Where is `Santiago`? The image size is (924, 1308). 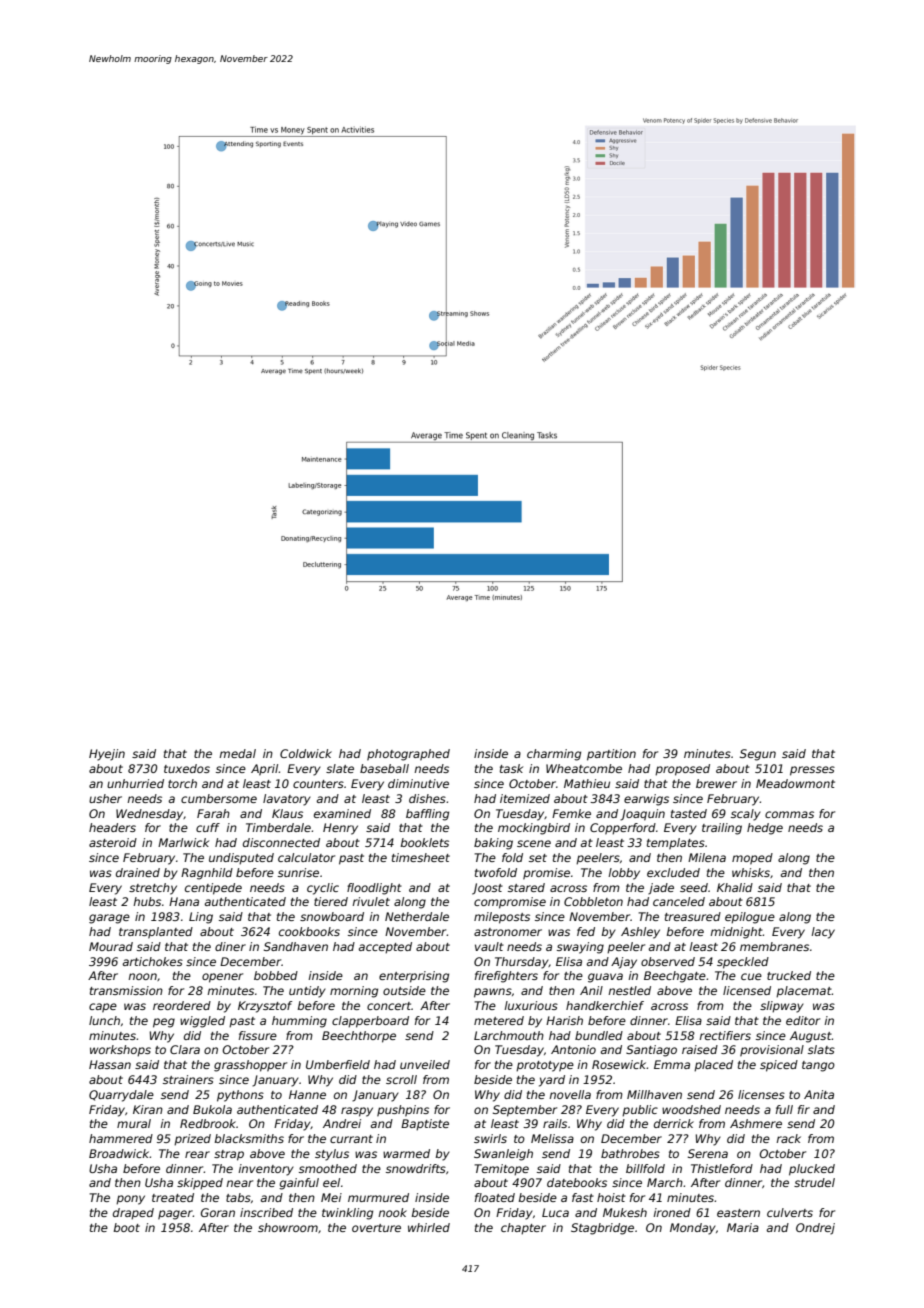
Santiago is located at coordinates (651, 1051).
